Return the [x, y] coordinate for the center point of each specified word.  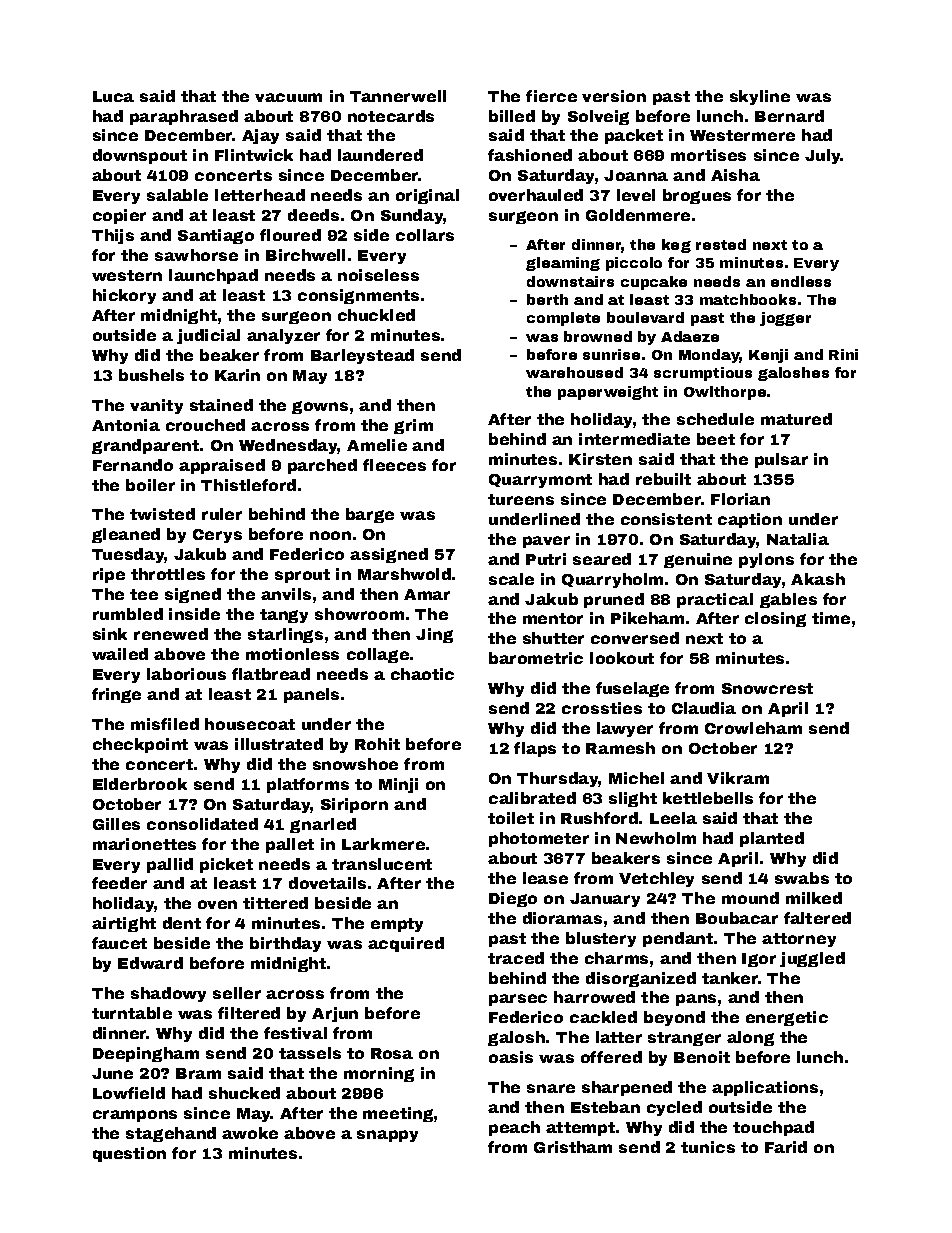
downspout [140, 156]
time [831, 618]
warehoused [574, 372]
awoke [250, 1133]
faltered [817, 918]
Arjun [335, 1014]
